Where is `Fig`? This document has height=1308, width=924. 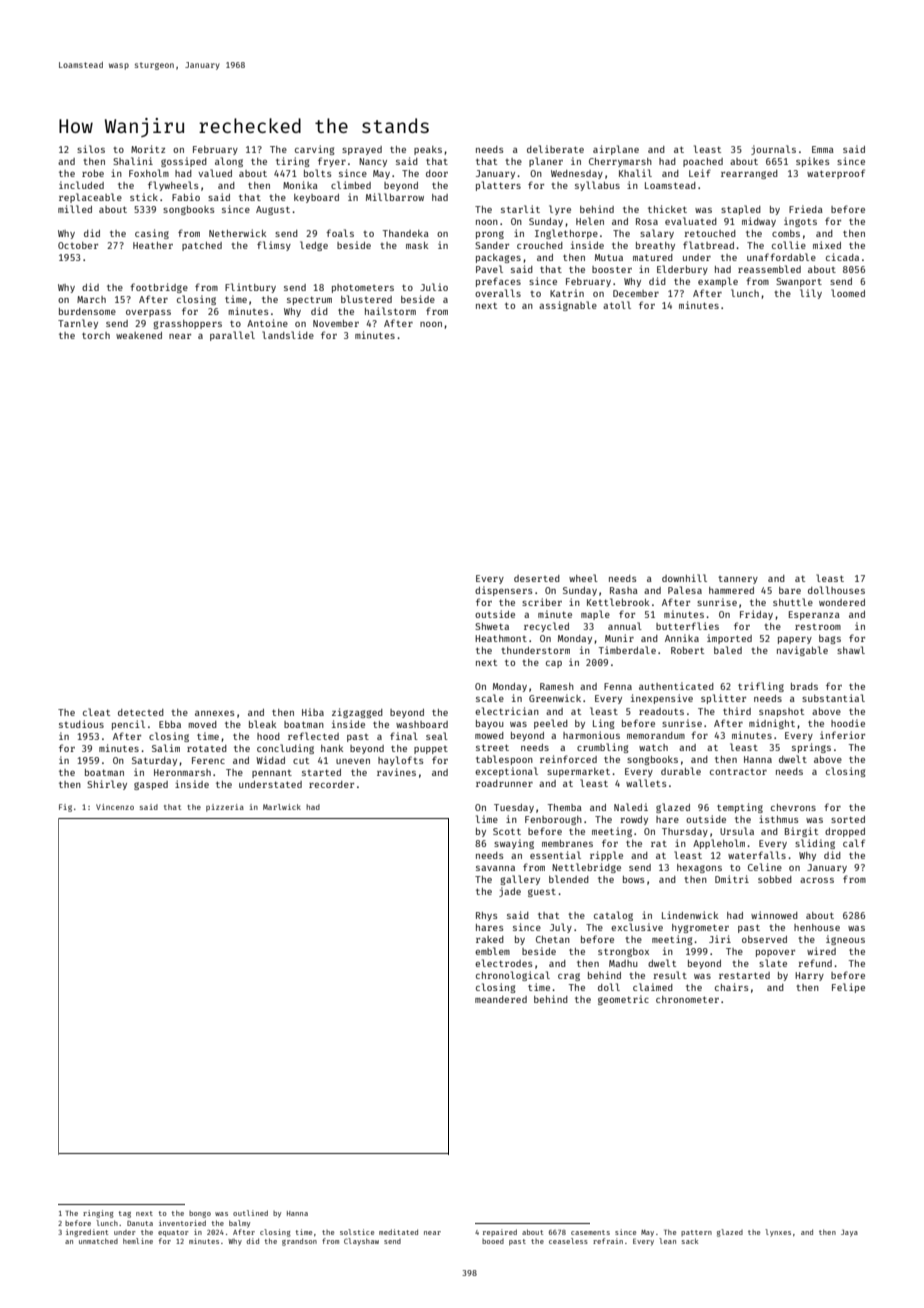
Fig is located at coordinates (65, 808).
